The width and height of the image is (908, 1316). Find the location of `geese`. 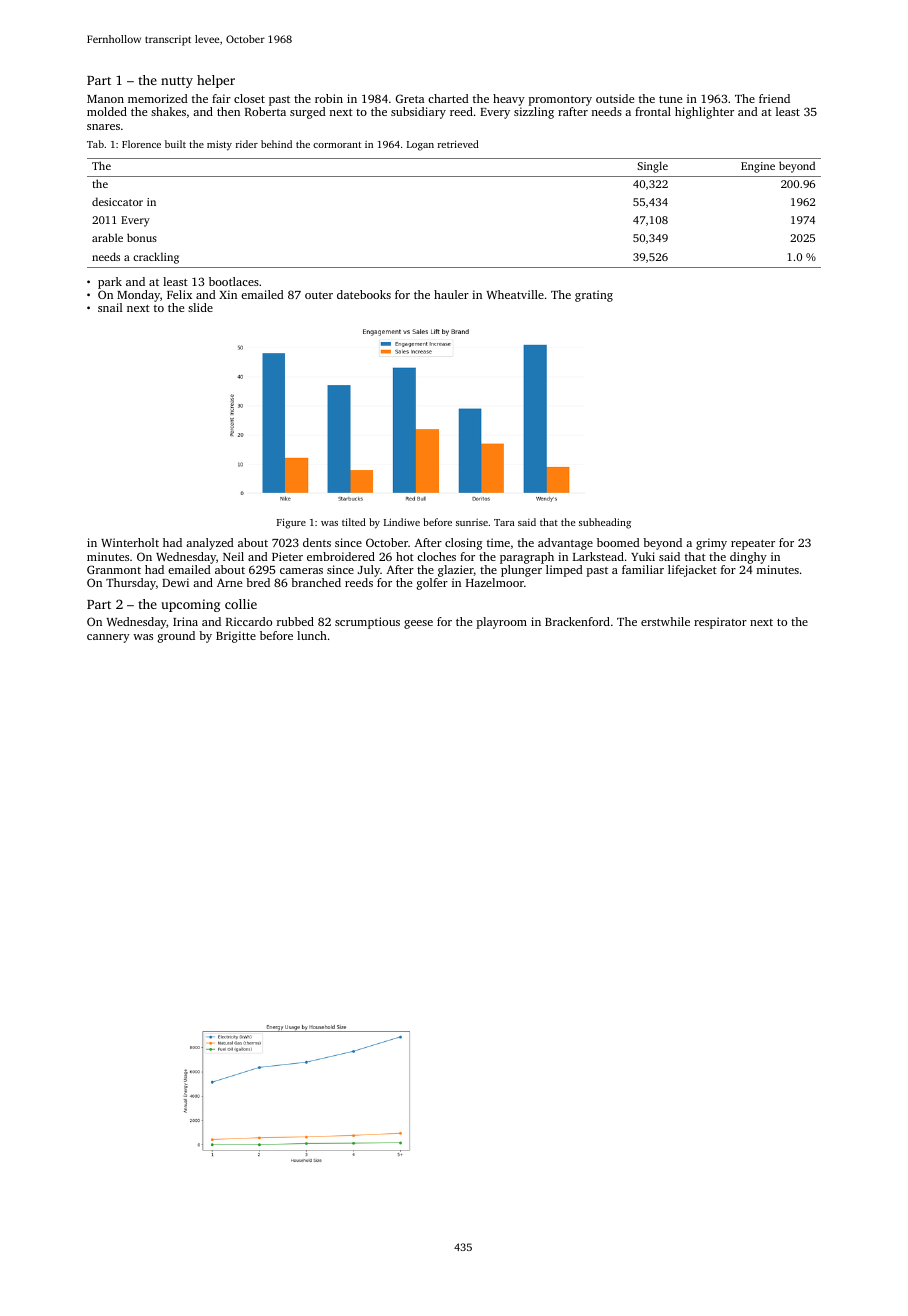

geese is located at coordinates (418, 624).
